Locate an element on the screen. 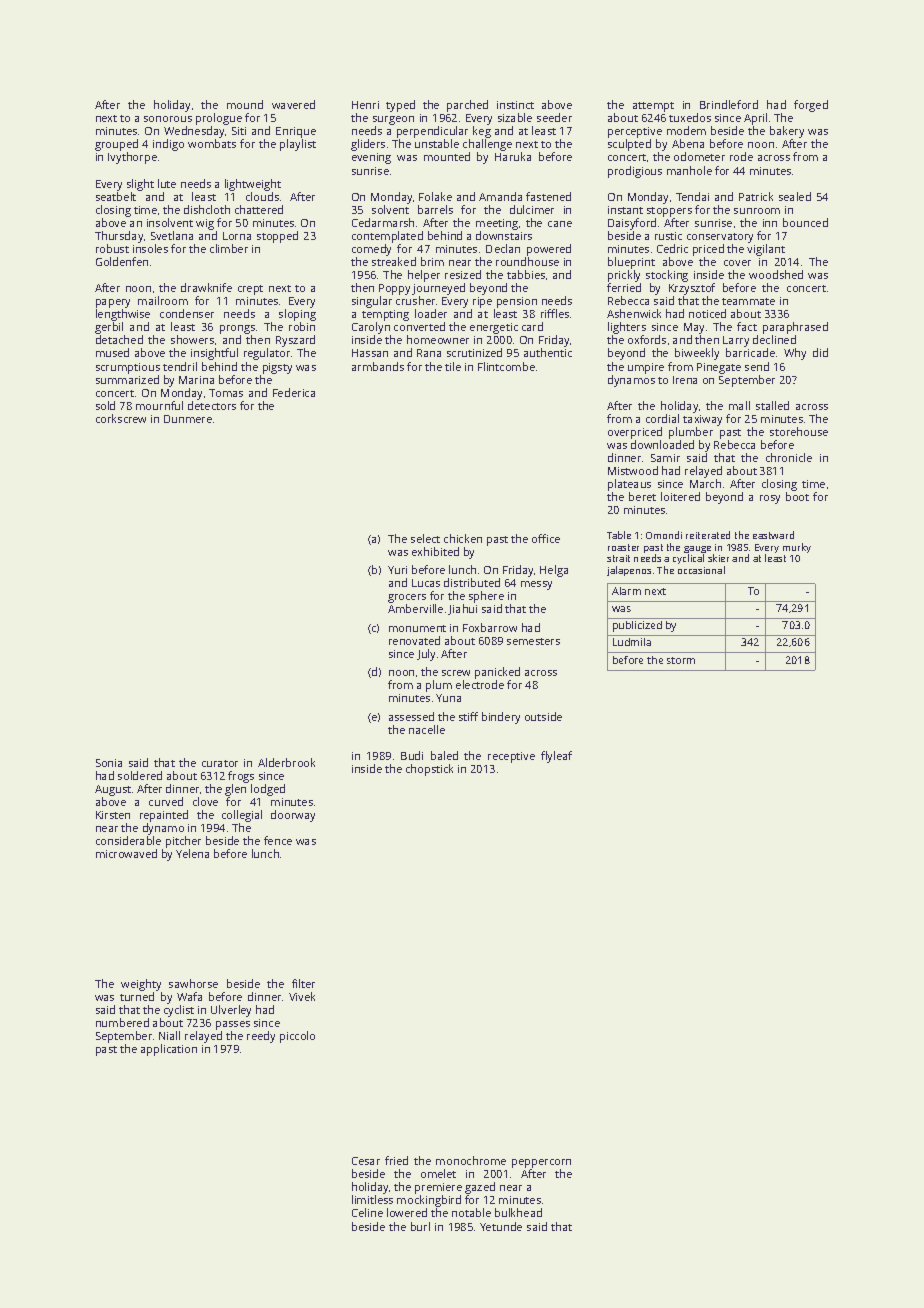 The width and height of the screenshot is (924, 1308). fastened is located at coordinates (548, 196).
